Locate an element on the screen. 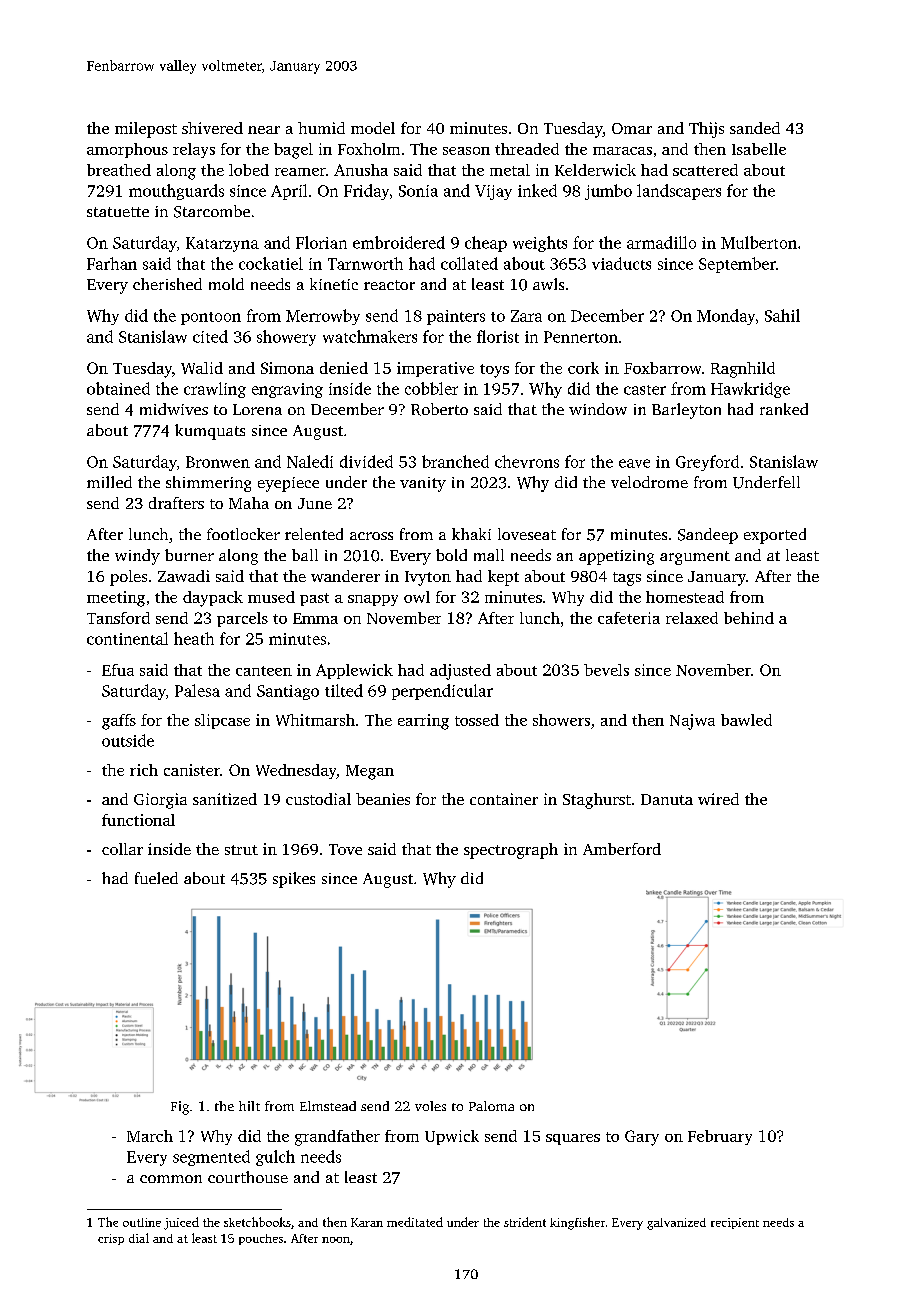 The height and width of the screenshot is (1316, 908). wired is located at coordinates (718, 799).
